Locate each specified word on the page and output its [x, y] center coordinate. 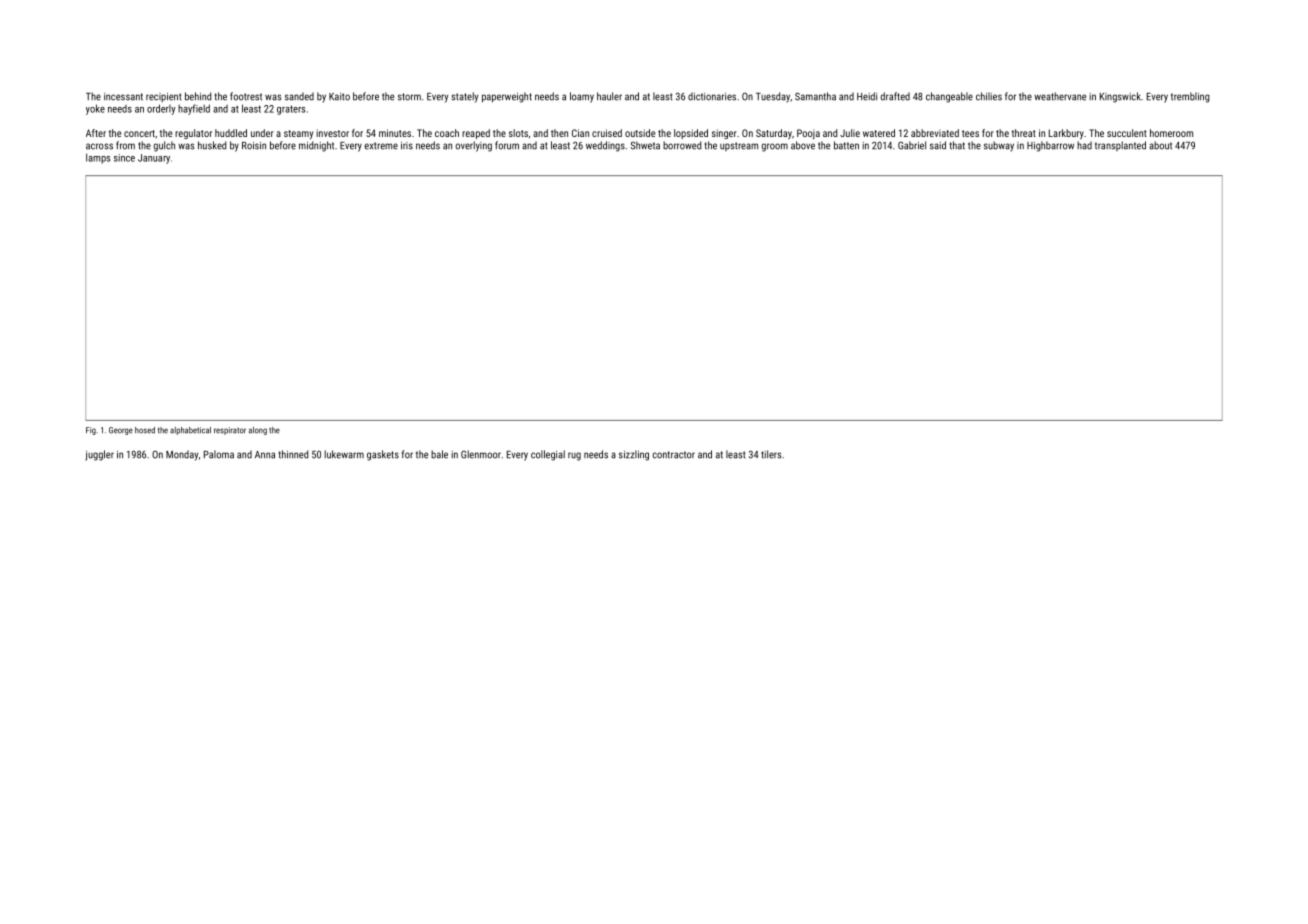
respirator [230, 431]
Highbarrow [1050, 146]
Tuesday [773, 97]
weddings [605, 146]
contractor [673, 455]
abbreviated [935, 133]
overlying [473, 146]
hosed [145, 430]
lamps [98, 158]
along [258, 431]
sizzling [634, 455]
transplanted [1120, 146]
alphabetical [190, 431]
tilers [771, 454]
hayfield [194, 109]
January [154, 159]
